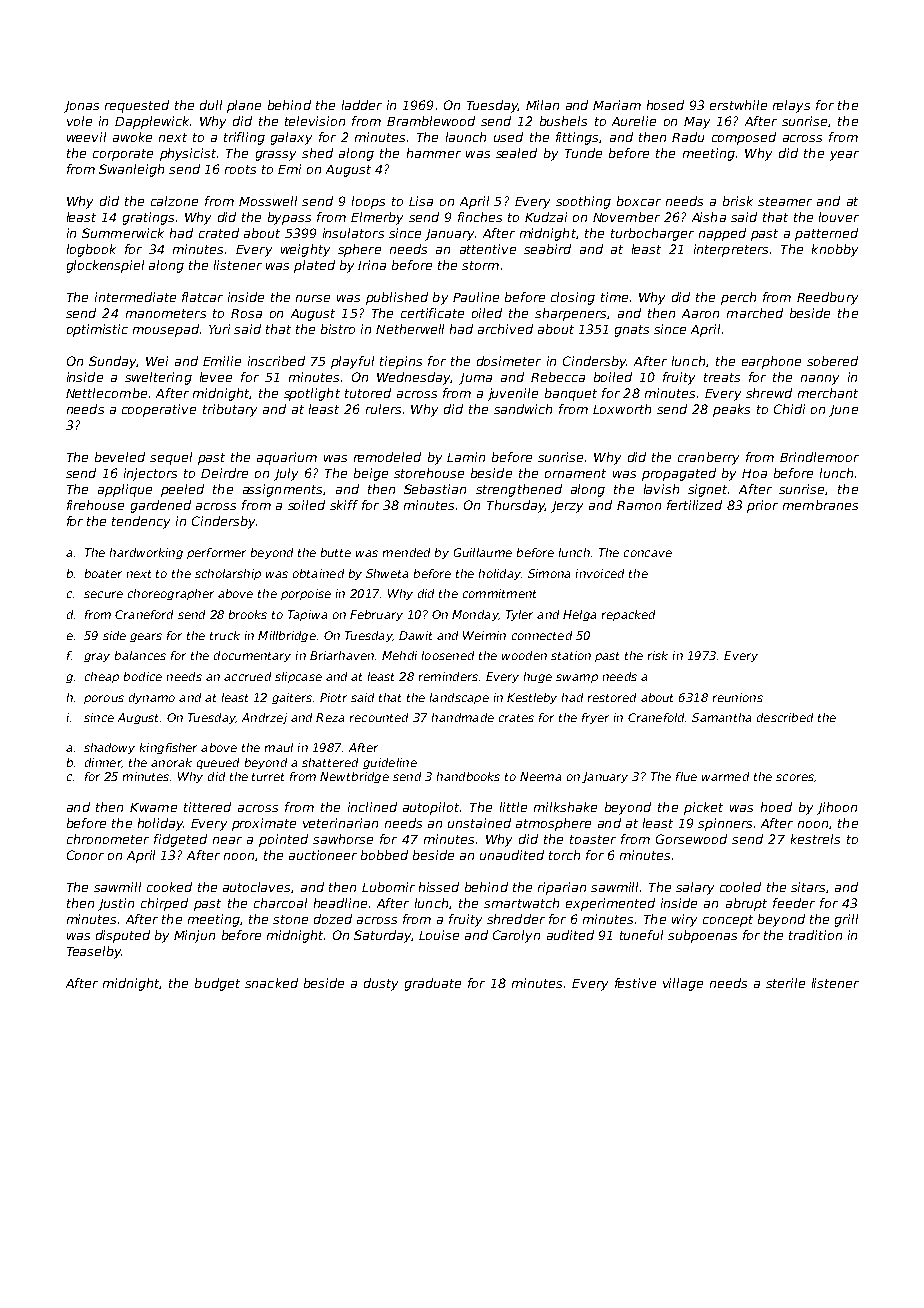  What do you see at coordinates (432, 313) in the page?
I see `certificate` at bounding box center [432, 313].
